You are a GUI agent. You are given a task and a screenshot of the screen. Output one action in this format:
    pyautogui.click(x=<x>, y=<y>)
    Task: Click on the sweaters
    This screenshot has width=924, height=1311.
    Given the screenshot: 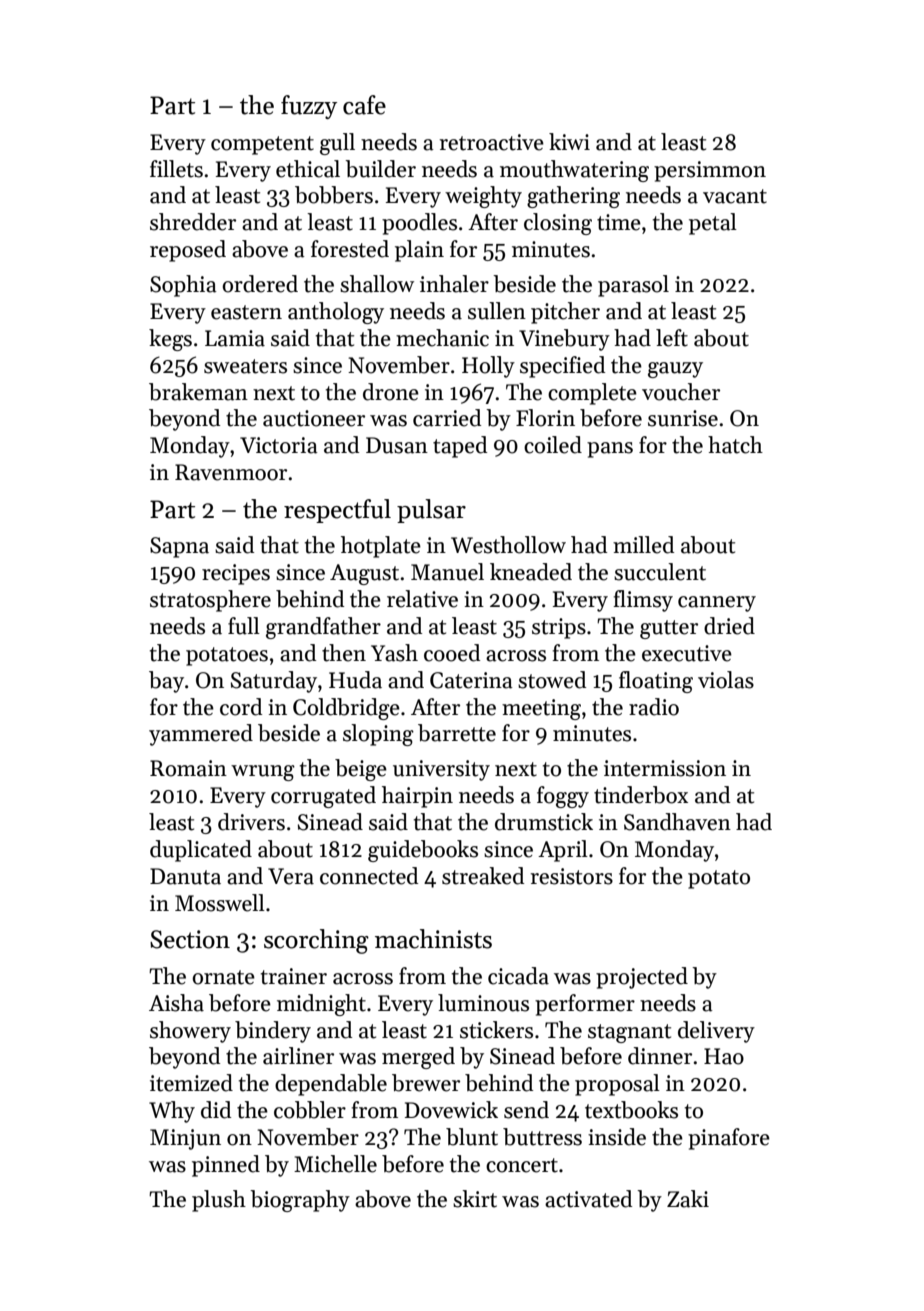 What is the action you would take?
    pyautogui.click(x=245, y=366)
